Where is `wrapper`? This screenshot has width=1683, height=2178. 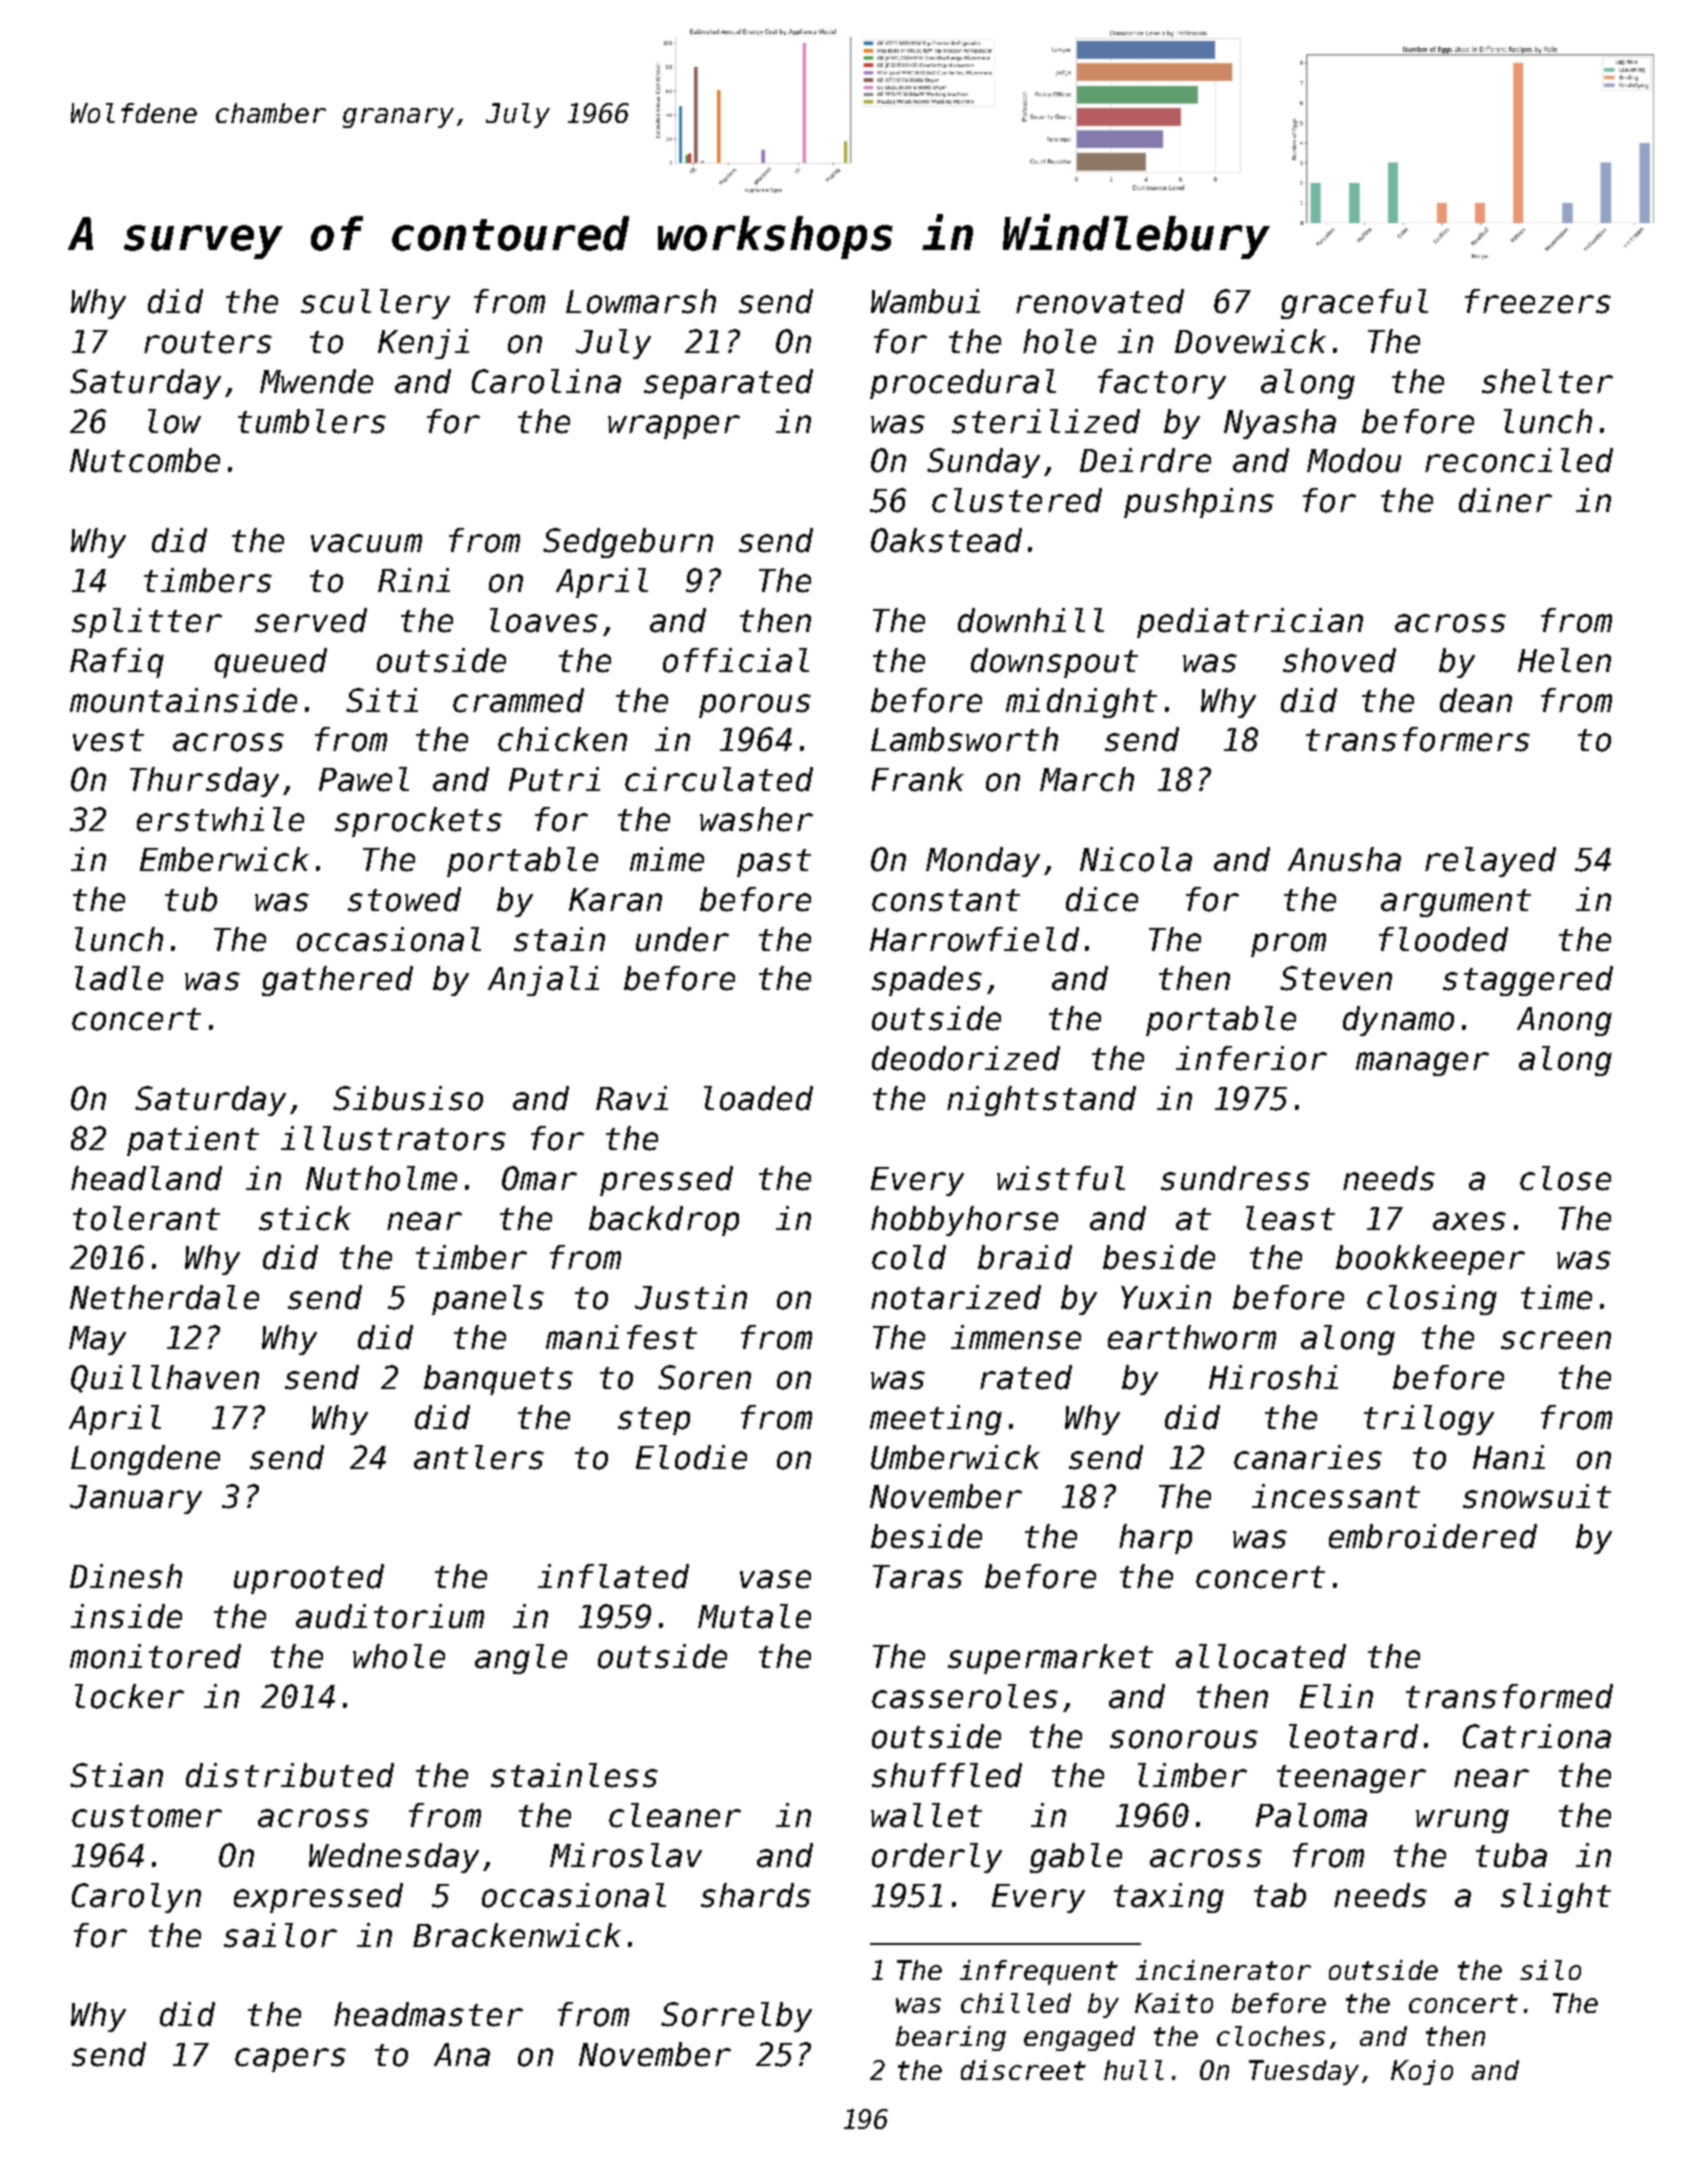 wrapper is located at coordinates (674, 427).
